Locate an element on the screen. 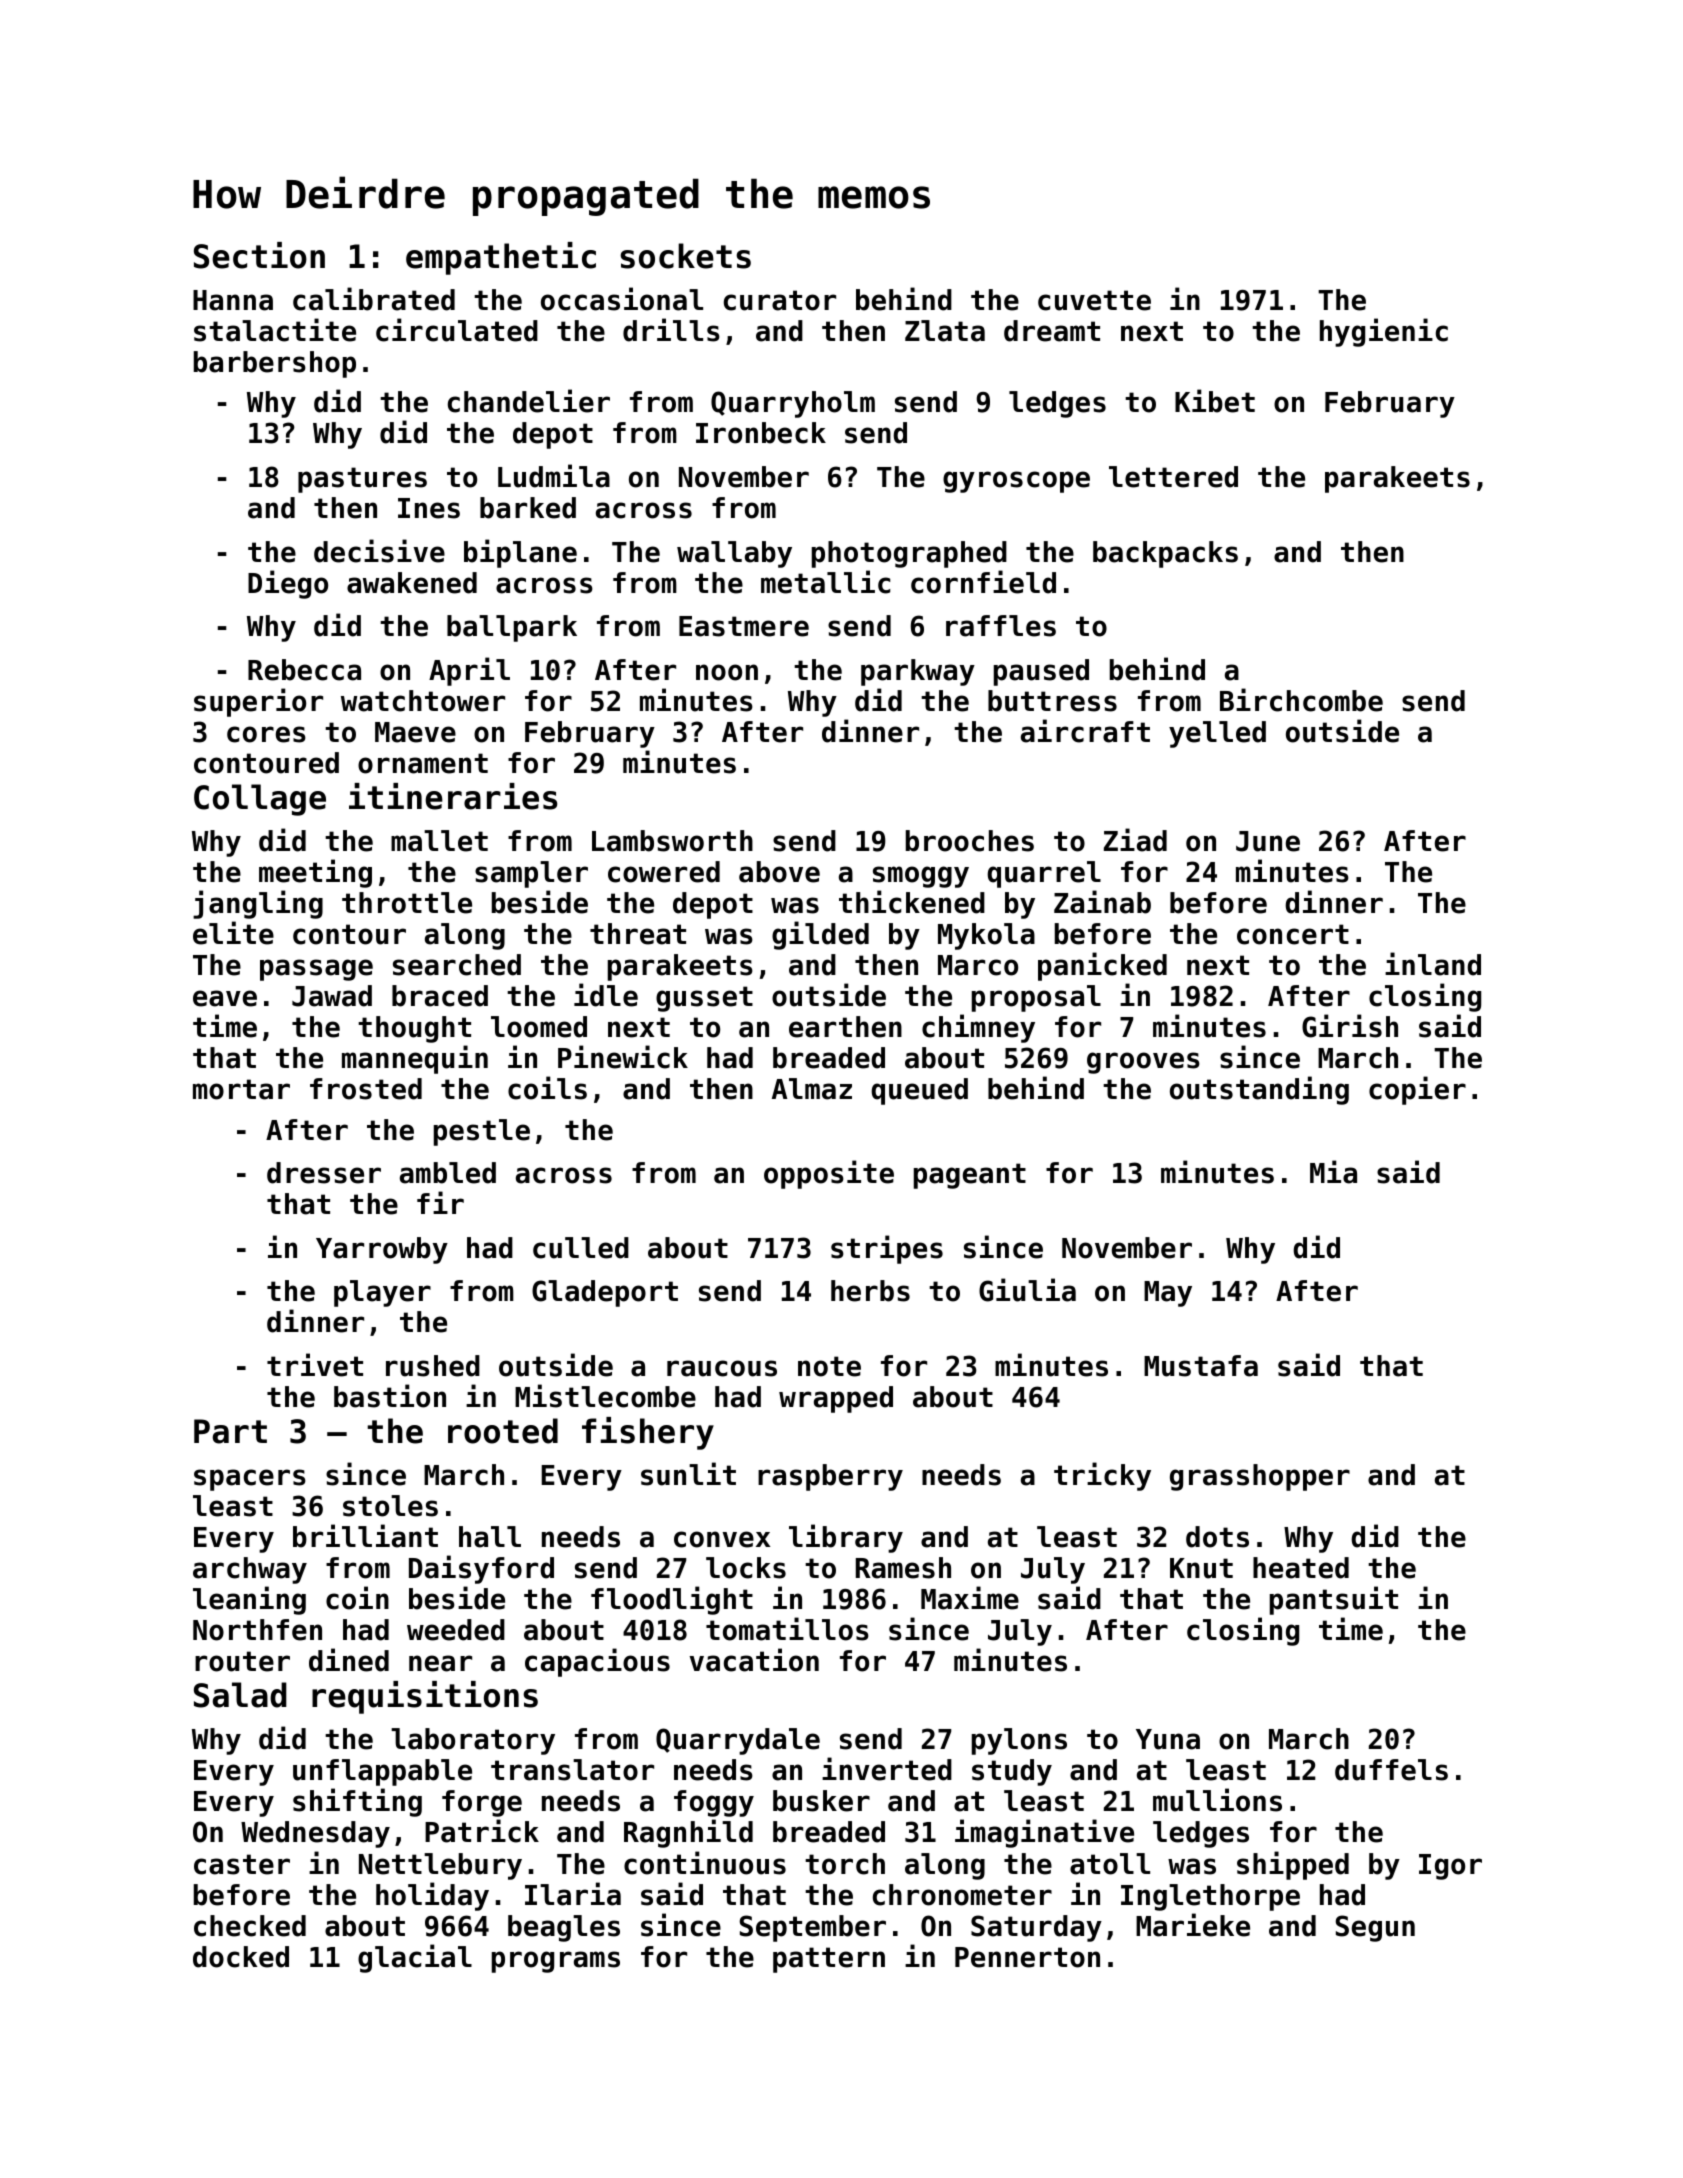  dreamt is located at coordinates (1052, 331).
